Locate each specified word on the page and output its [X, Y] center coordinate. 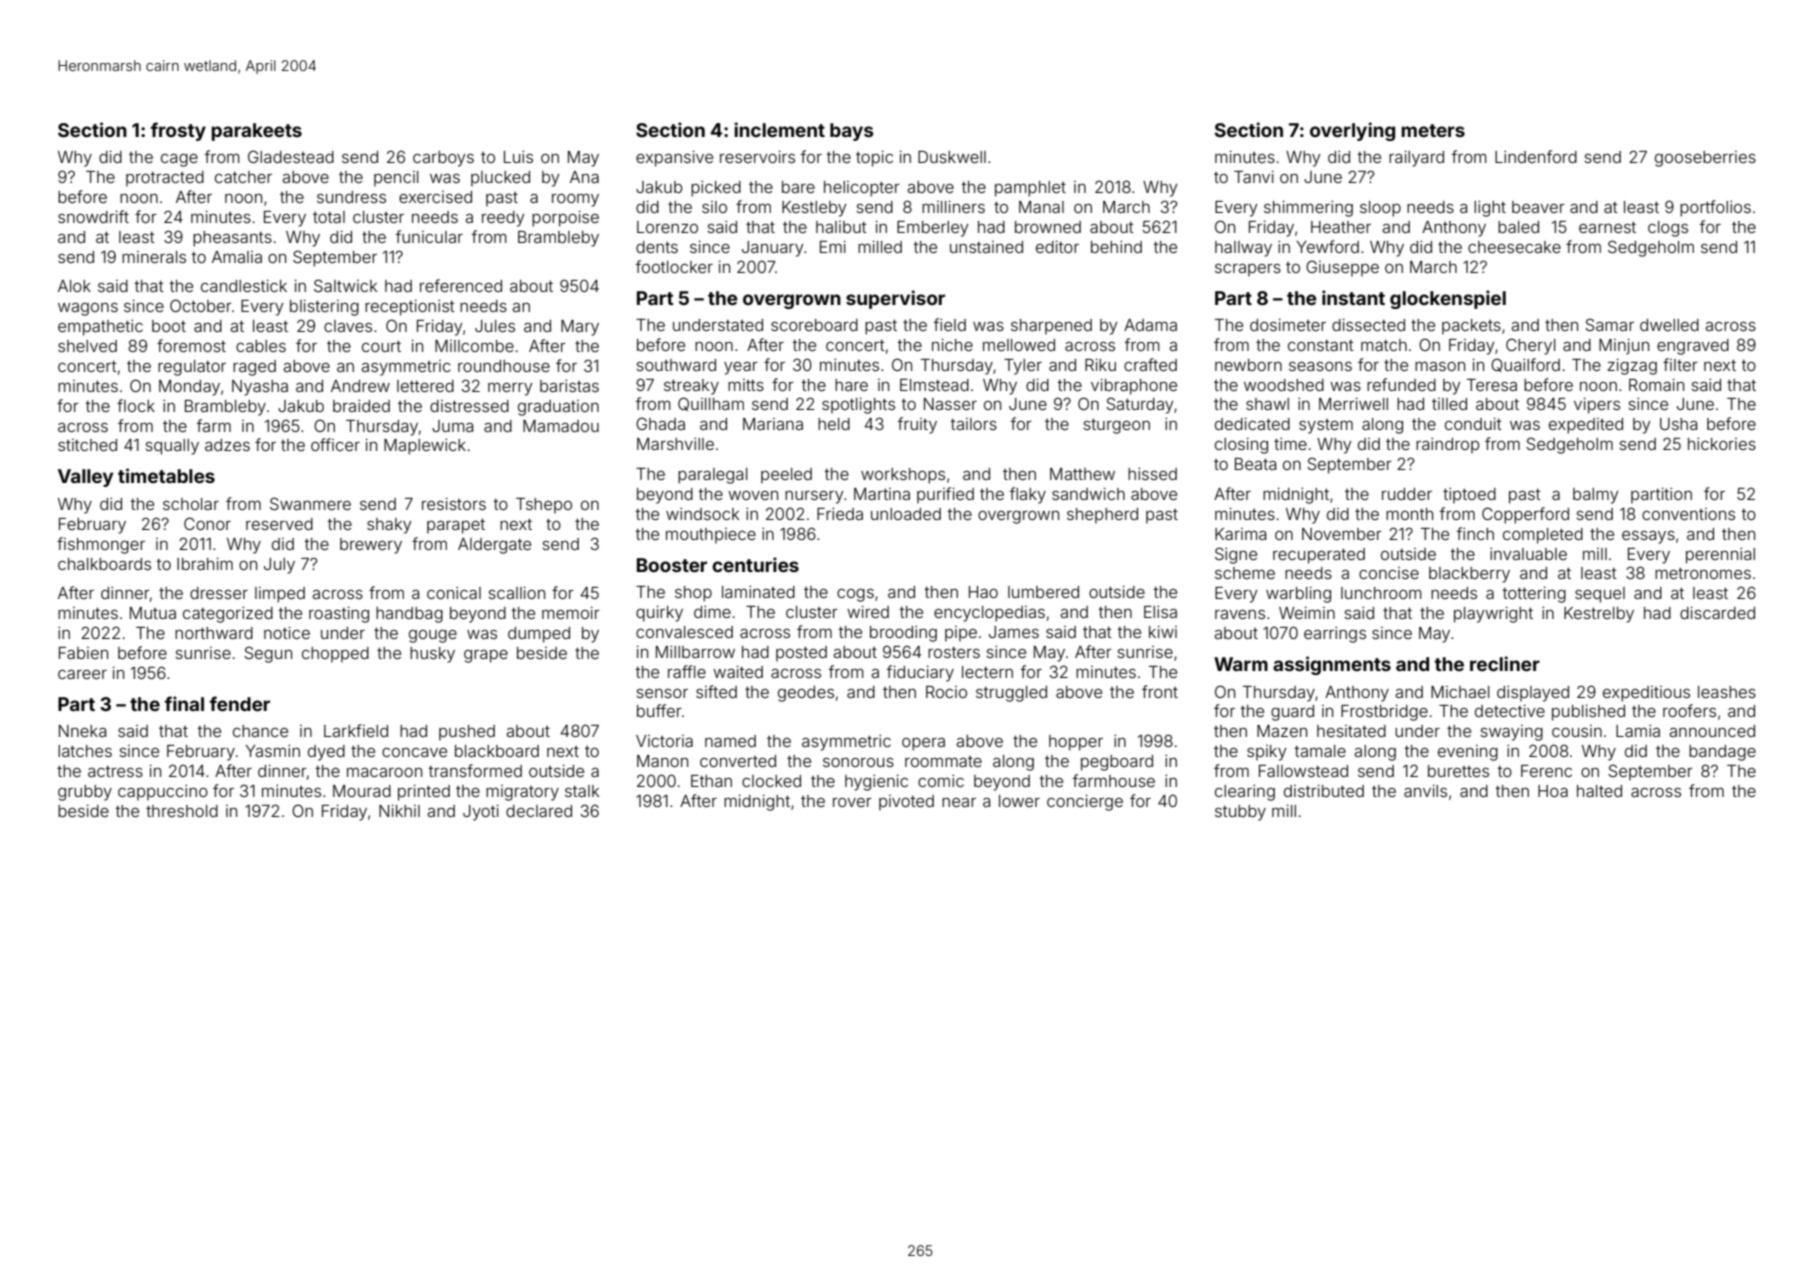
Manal [1041, 207]
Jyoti [481, 812]
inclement [779, 129]
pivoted [906, 803]
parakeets [256, 132]
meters [1433, 130]
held [834, 424]
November [1342, 534]
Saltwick [345, 285]
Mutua [153, 613]
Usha [1678, 424]
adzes [227, 445]
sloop [1380, 209]
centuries [755, 564]
